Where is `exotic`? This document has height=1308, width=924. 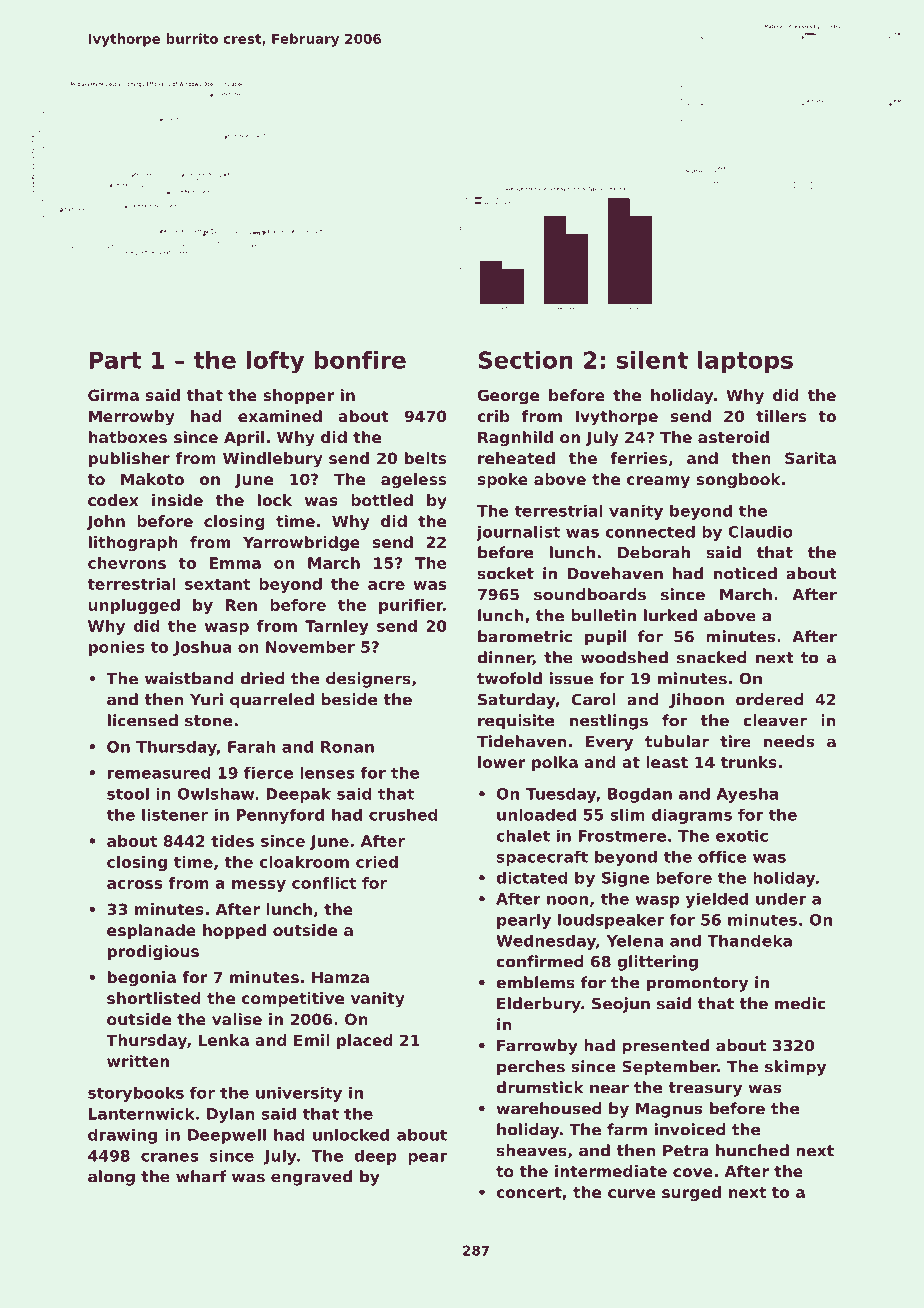 exotic is located at coordinates (742, 836).
